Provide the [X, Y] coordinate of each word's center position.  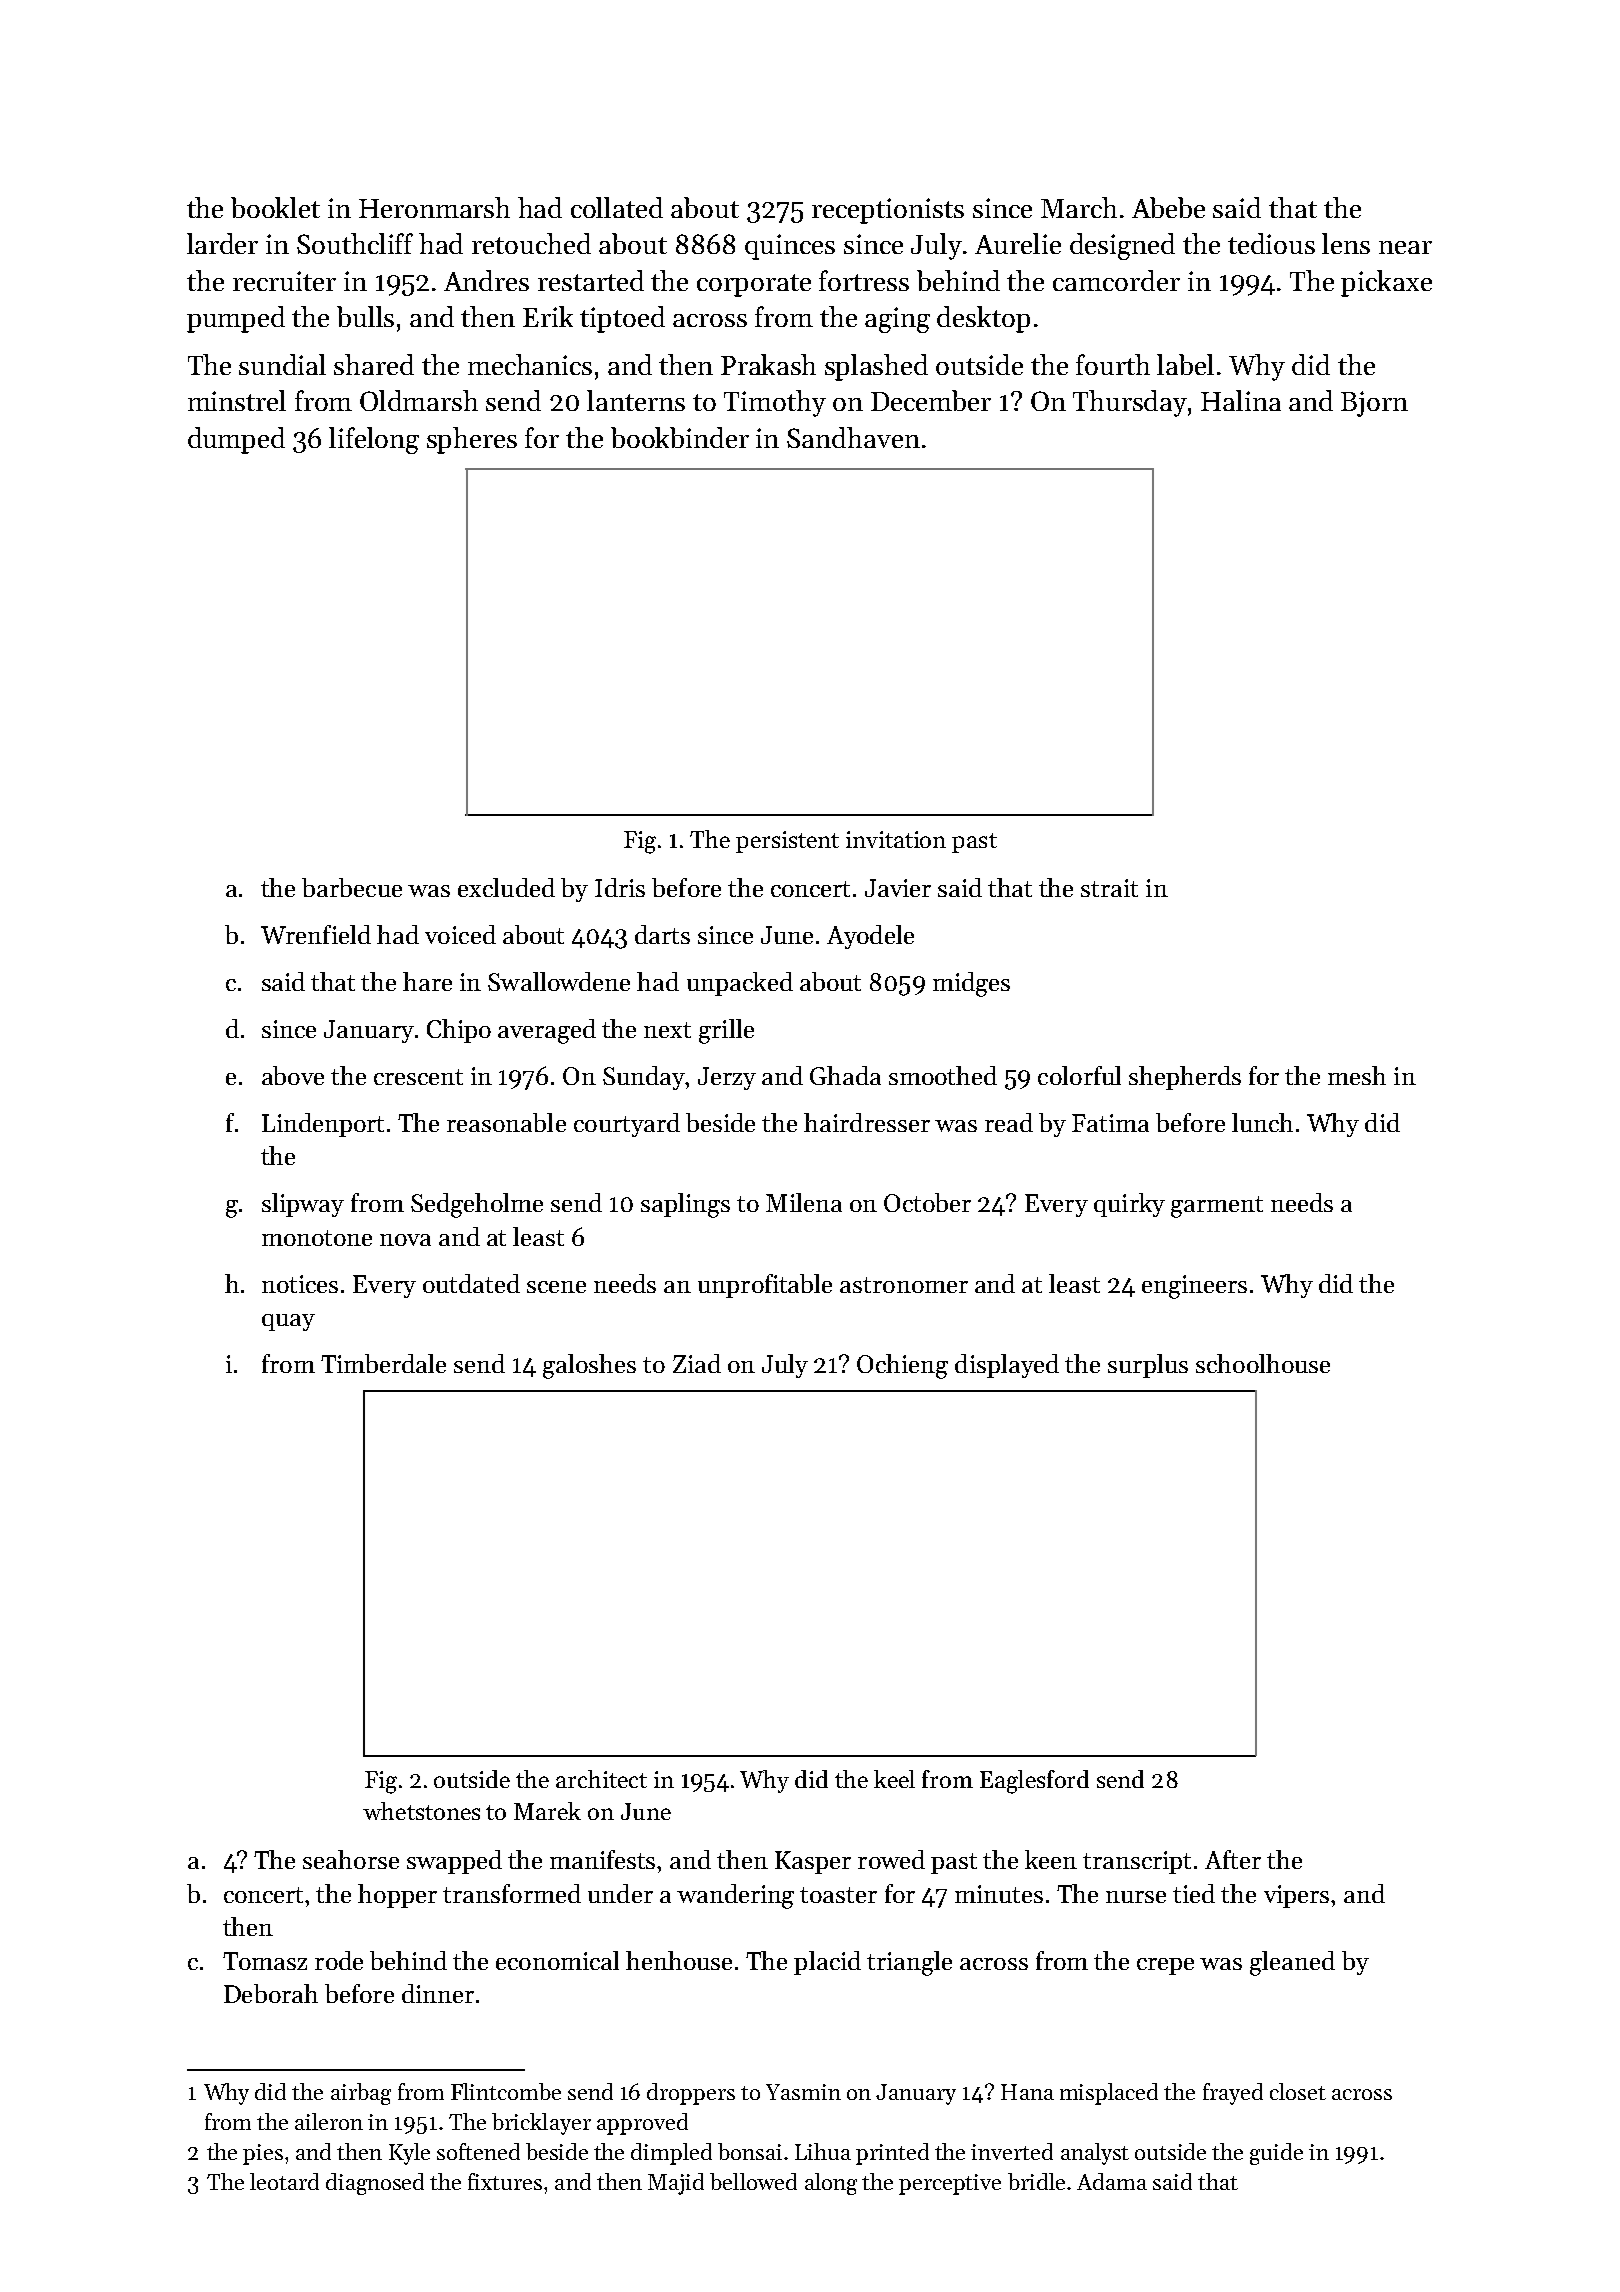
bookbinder [680, 437]
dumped [236, 440]
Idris [620, 887]
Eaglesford [1034, 1782]
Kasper [813, 1862]
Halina [1241, 400]
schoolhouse [1263, 1363]
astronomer [904, 1285]
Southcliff [355, 243]
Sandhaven [853, 437]
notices [300, 1284]
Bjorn [1374, 404]
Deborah [271, 1993]
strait [1109, 888]
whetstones [421, 1811]
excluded [506, 887]
